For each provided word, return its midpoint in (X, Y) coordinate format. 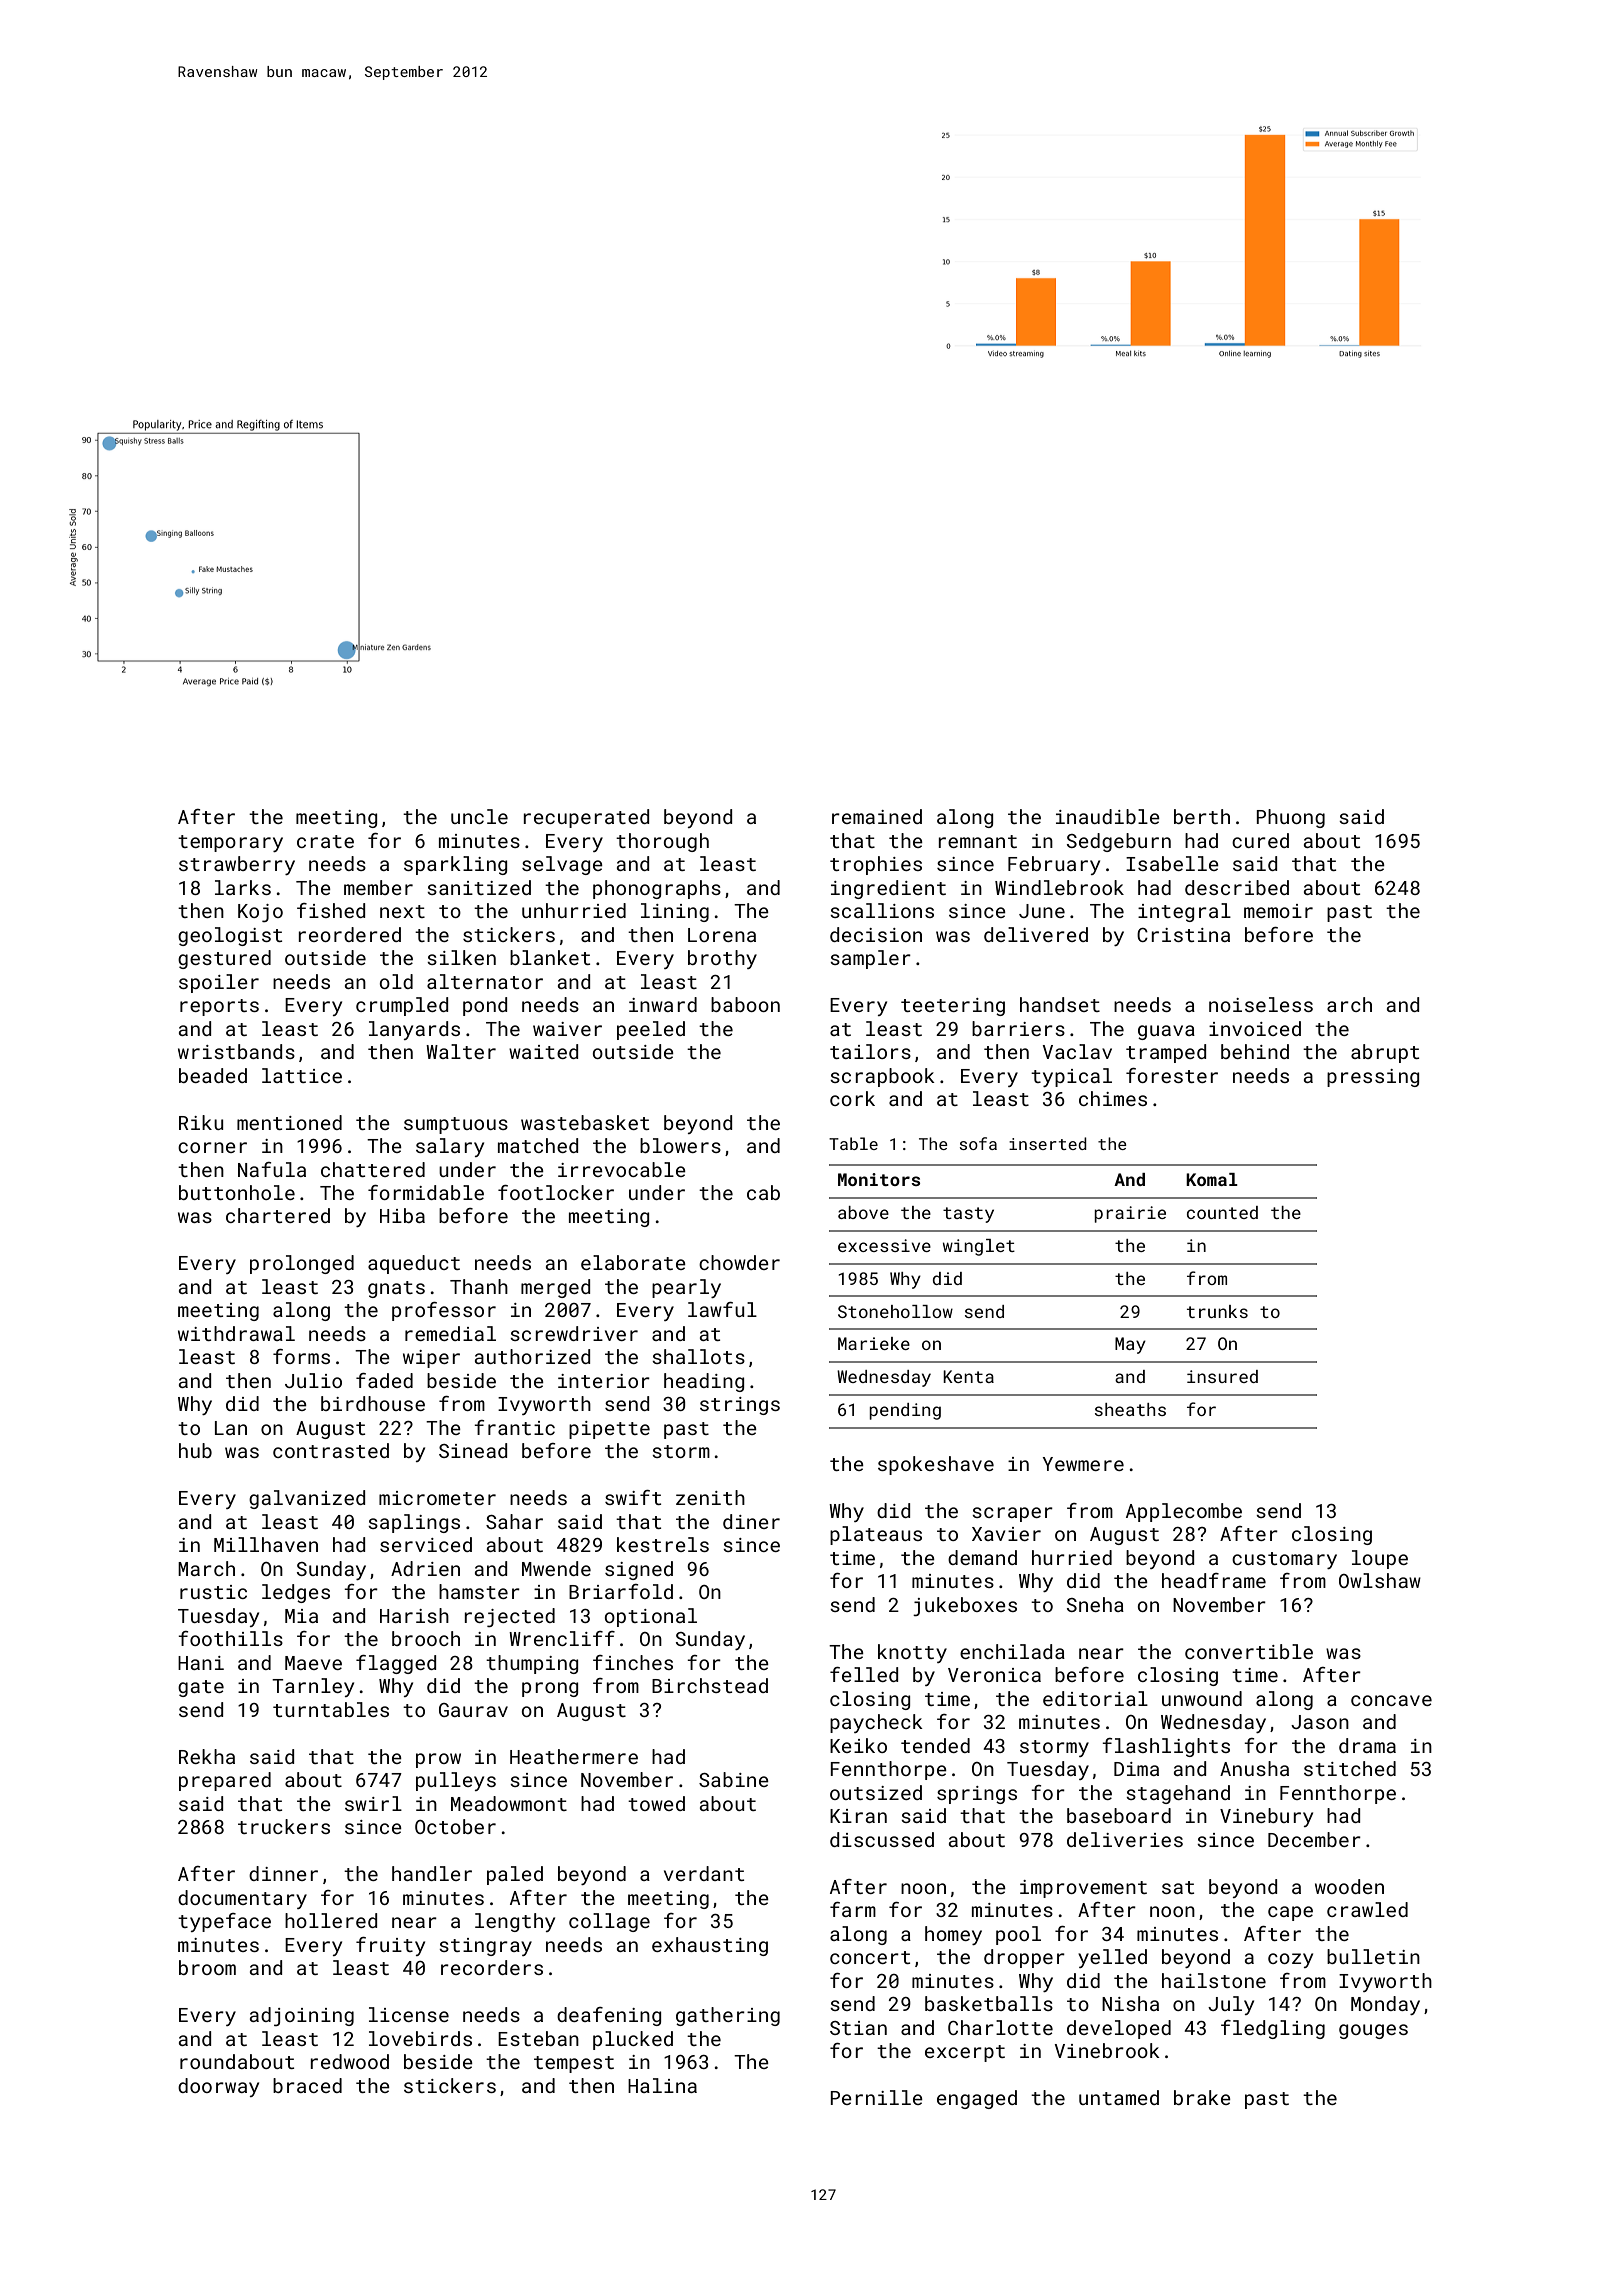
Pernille (876, 2097)
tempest (574, 2064)
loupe (1380, 1559)
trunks (1217, 1311)
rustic (213, 1592)
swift (633, 1497)
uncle (479, 816)
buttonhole (237, 1192)
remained (877, 816)
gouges (1373, 2031)
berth (1202, 816)
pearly (686, 1288)
